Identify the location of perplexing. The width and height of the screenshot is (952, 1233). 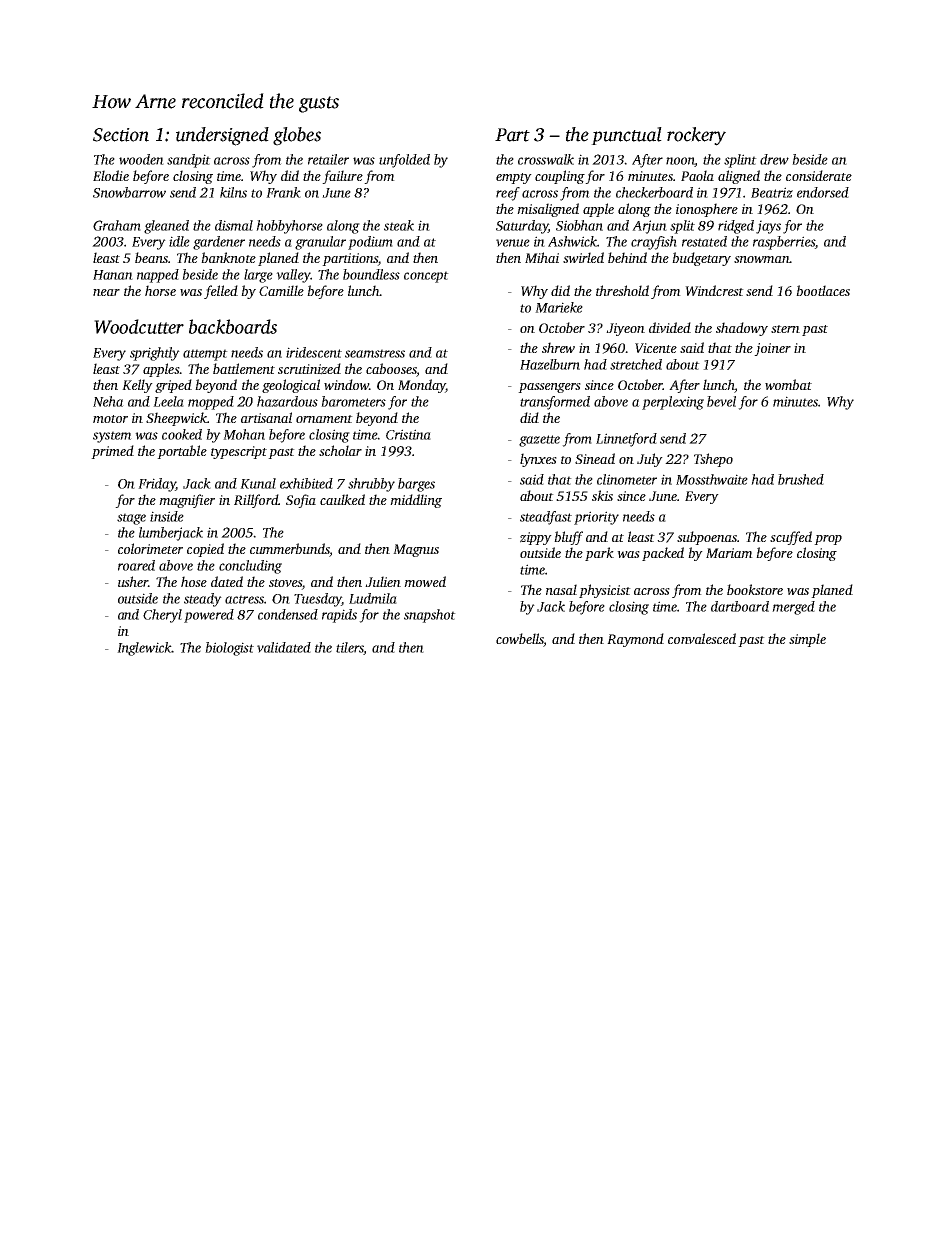
(673, 403).
